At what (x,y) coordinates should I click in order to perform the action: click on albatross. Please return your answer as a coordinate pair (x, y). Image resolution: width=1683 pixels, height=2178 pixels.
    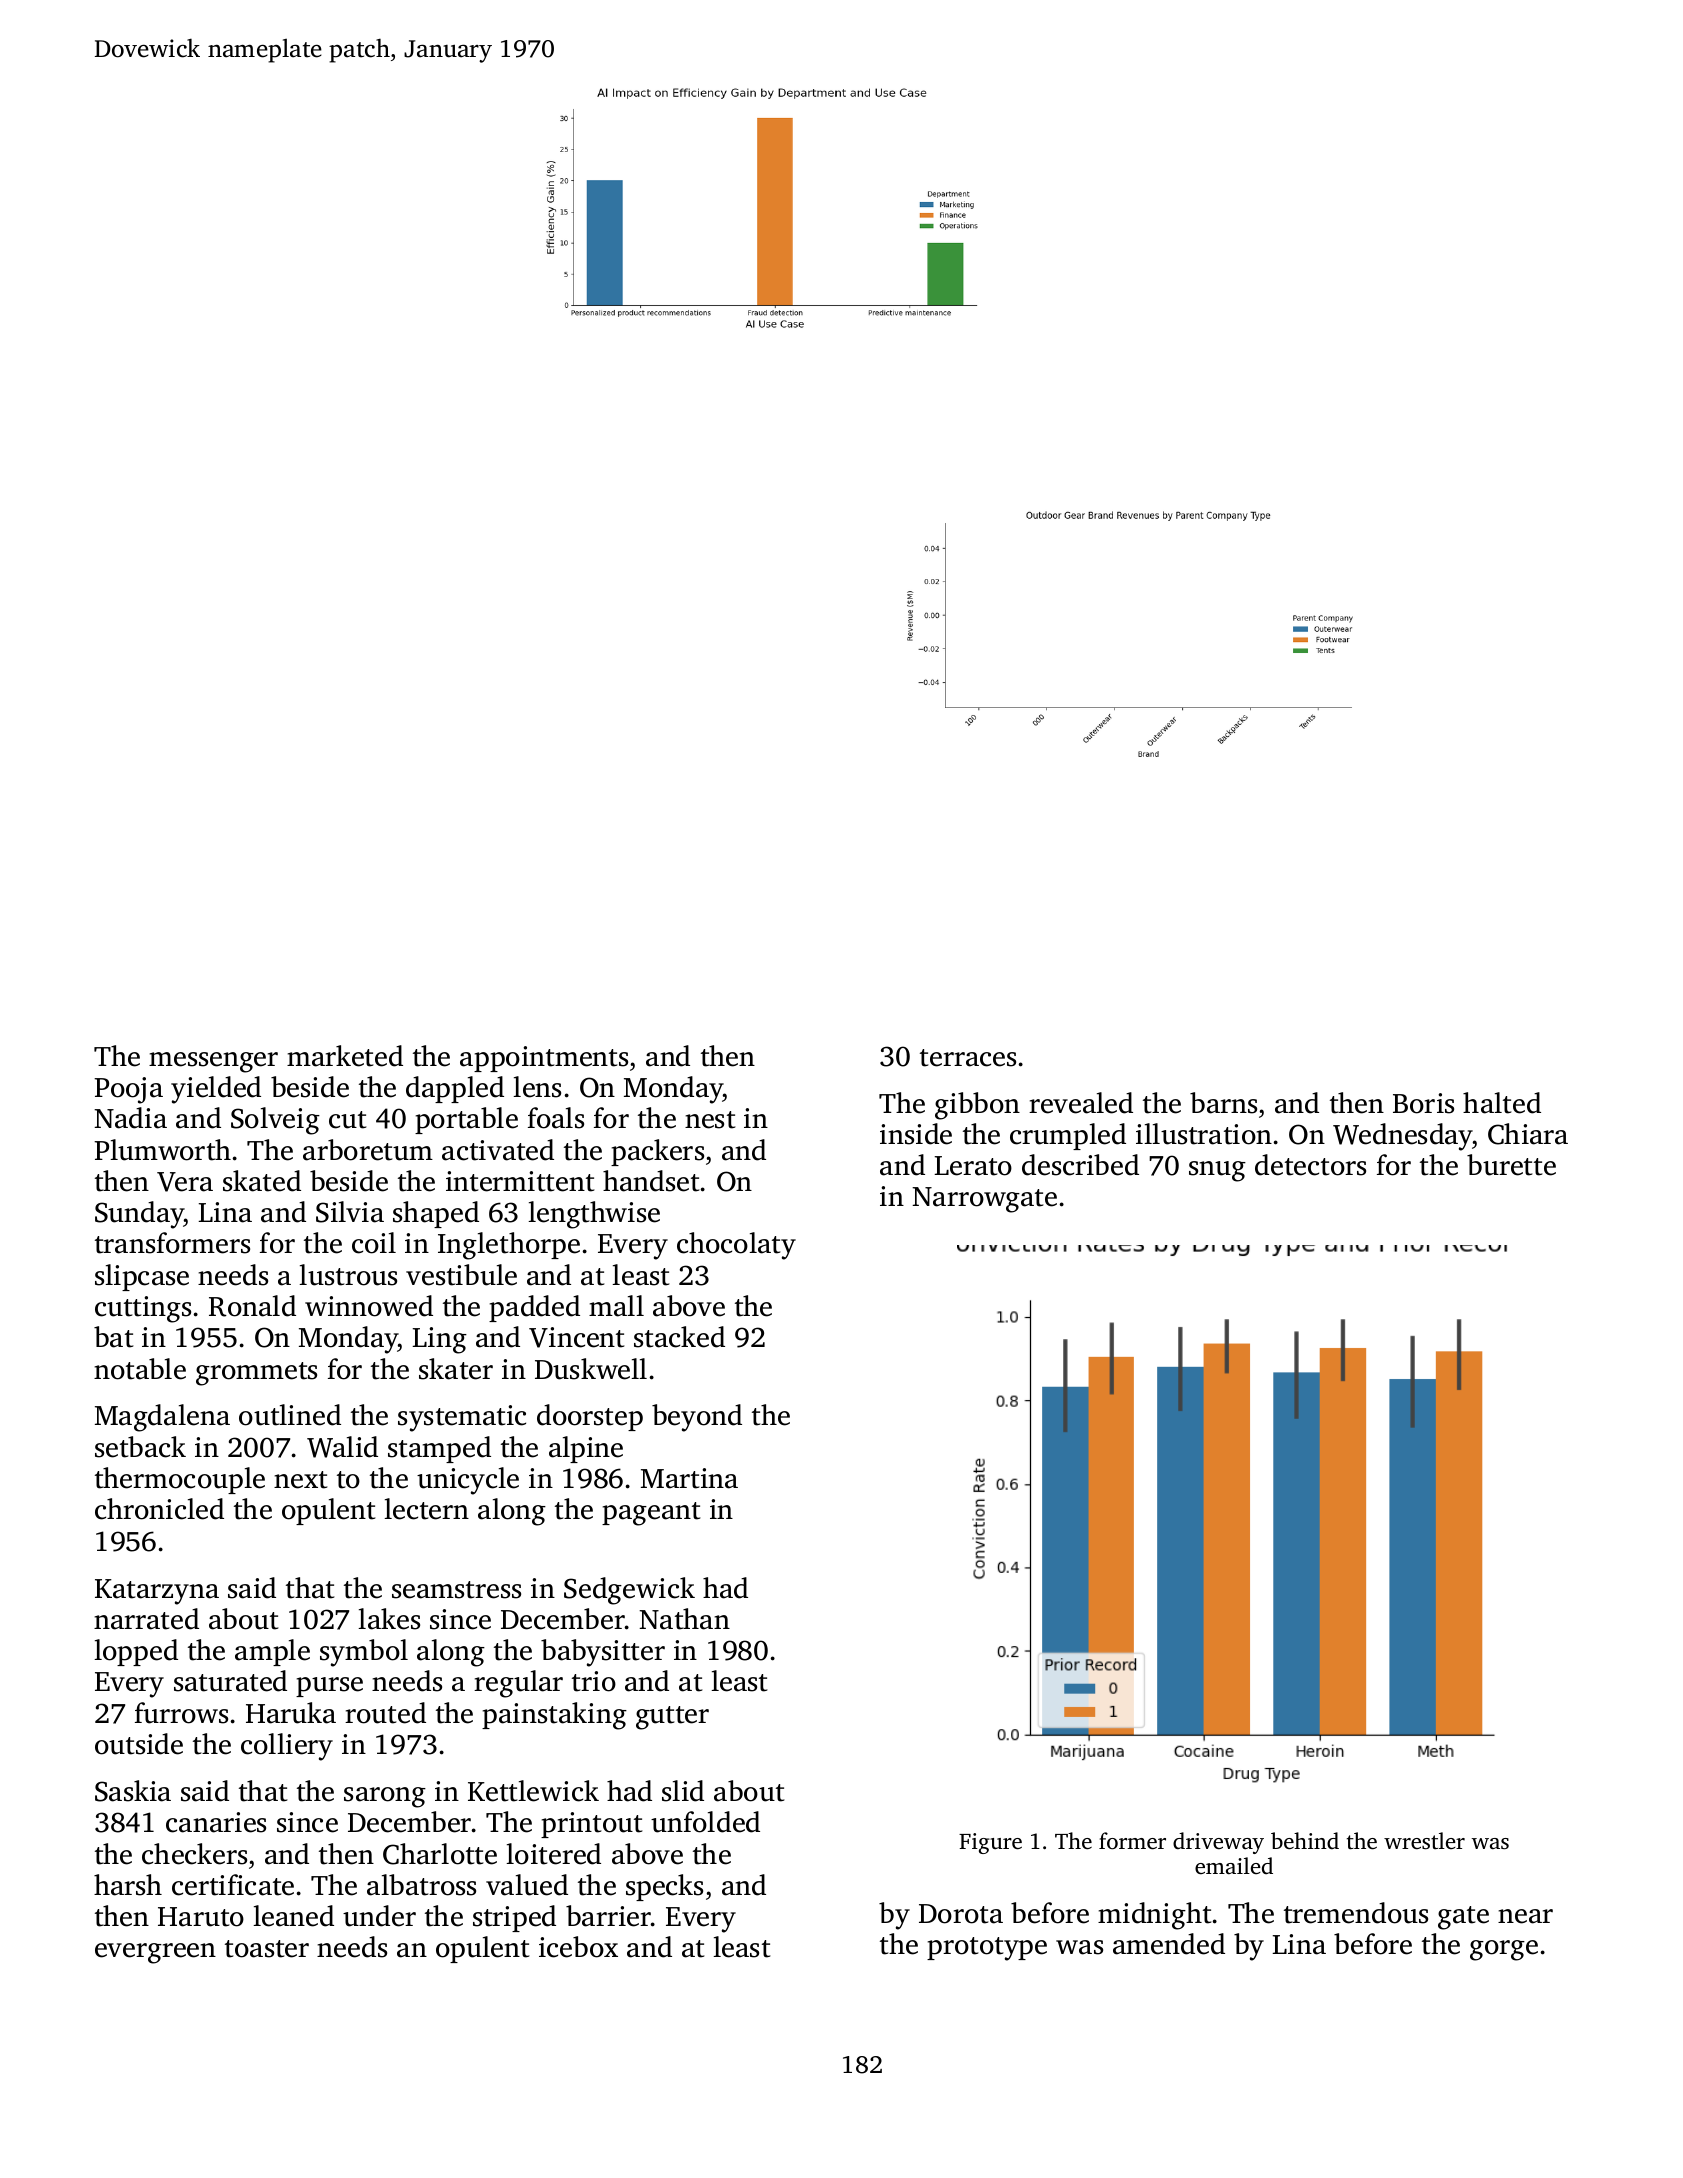
    Looking at the image, I should click on (421, 1885).
